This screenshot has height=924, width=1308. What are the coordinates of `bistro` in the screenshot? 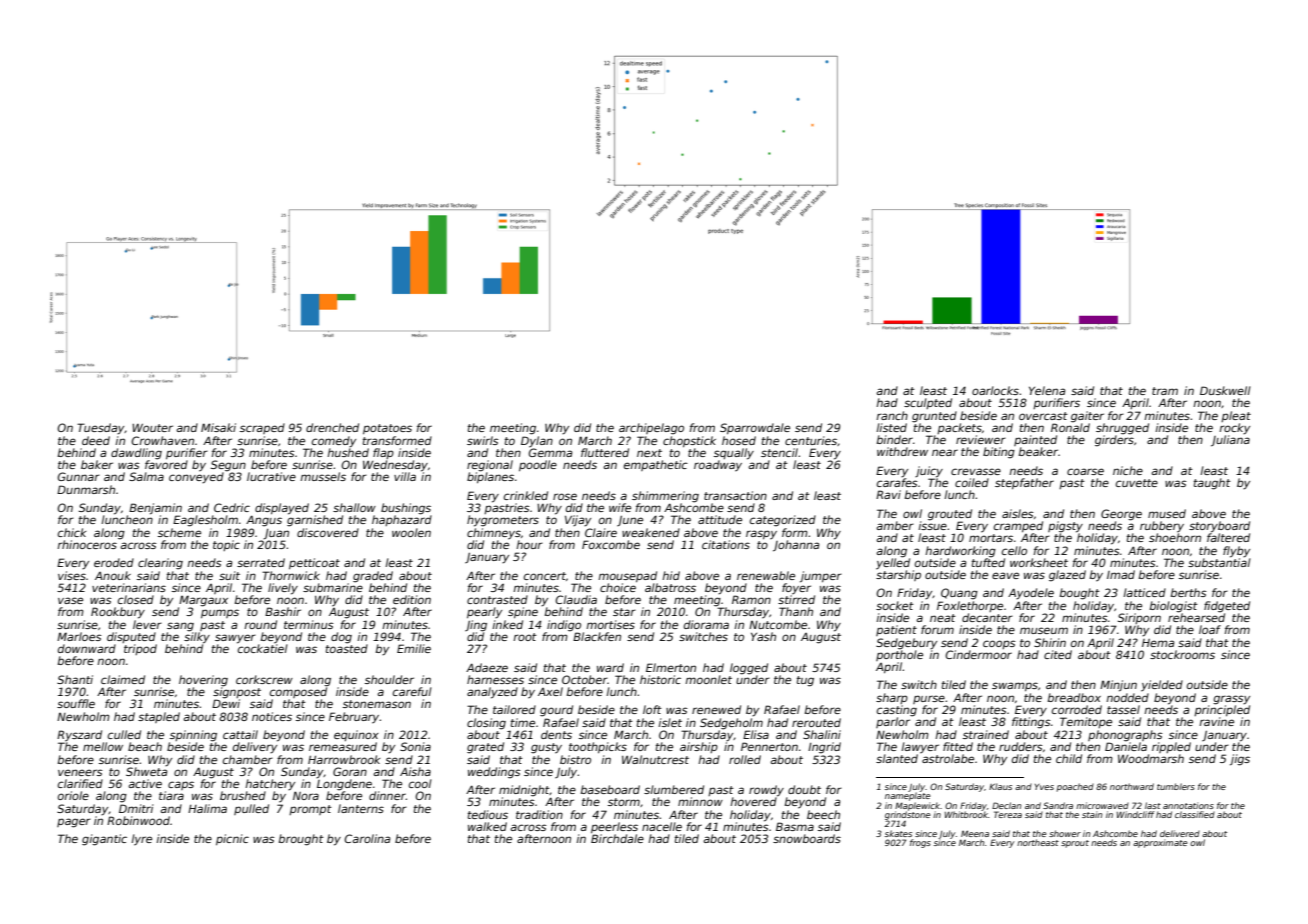 It's located at (575, 759).
